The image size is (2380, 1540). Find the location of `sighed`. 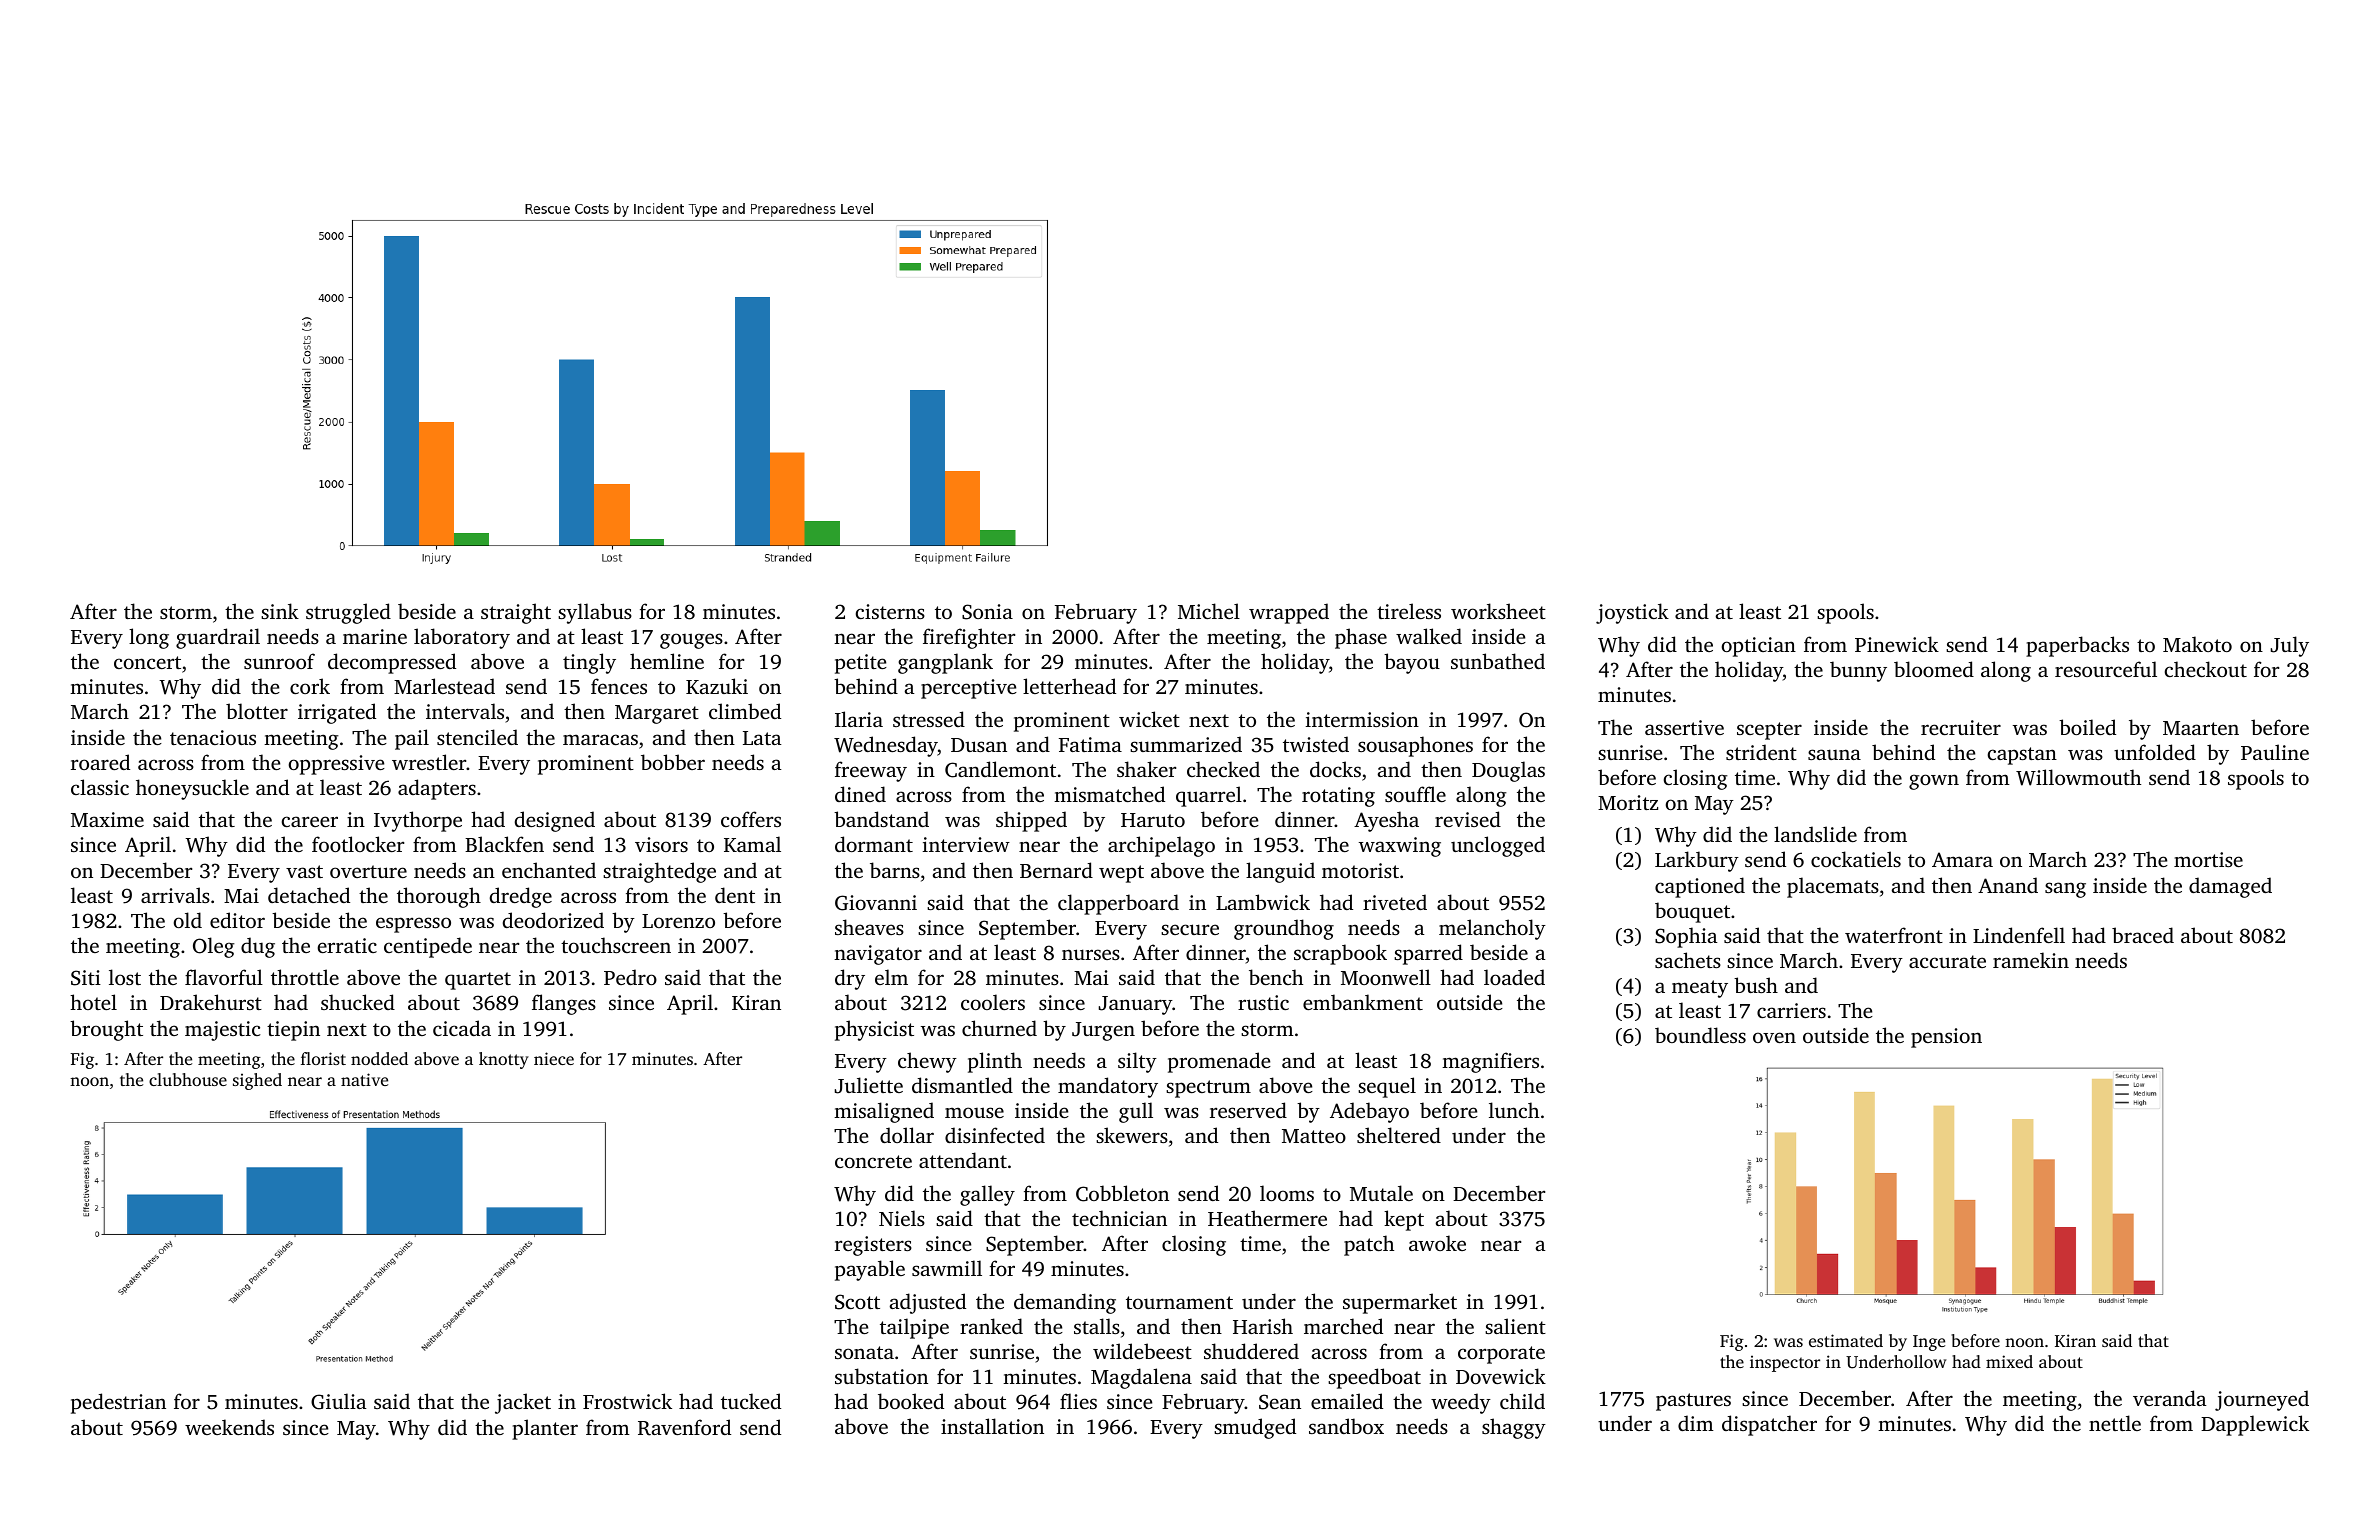

sighed is located at coordinates (257, 1081).
